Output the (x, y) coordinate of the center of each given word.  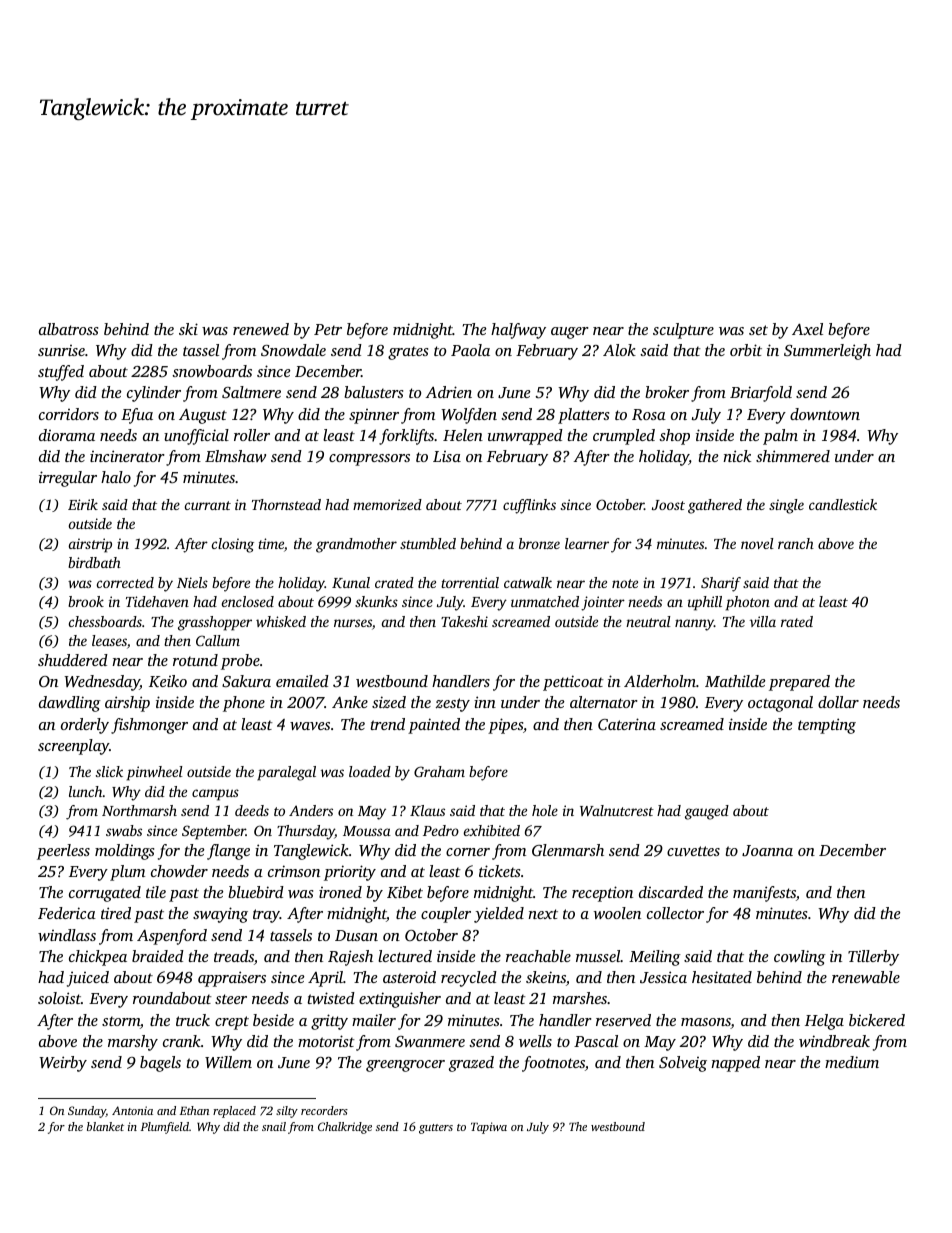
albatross (68, 329)
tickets (499, 871)
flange (228, 852)
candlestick (843, 504)
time (271, 543)
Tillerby (873, 958)
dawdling (70, 704)
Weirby (63, 1064)
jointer (603, 603)
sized (389, 702)
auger (570, 333)
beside (273, 1020)
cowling (800, 958)
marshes (580, 998)
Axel (807, 329)
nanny (694, 625)
